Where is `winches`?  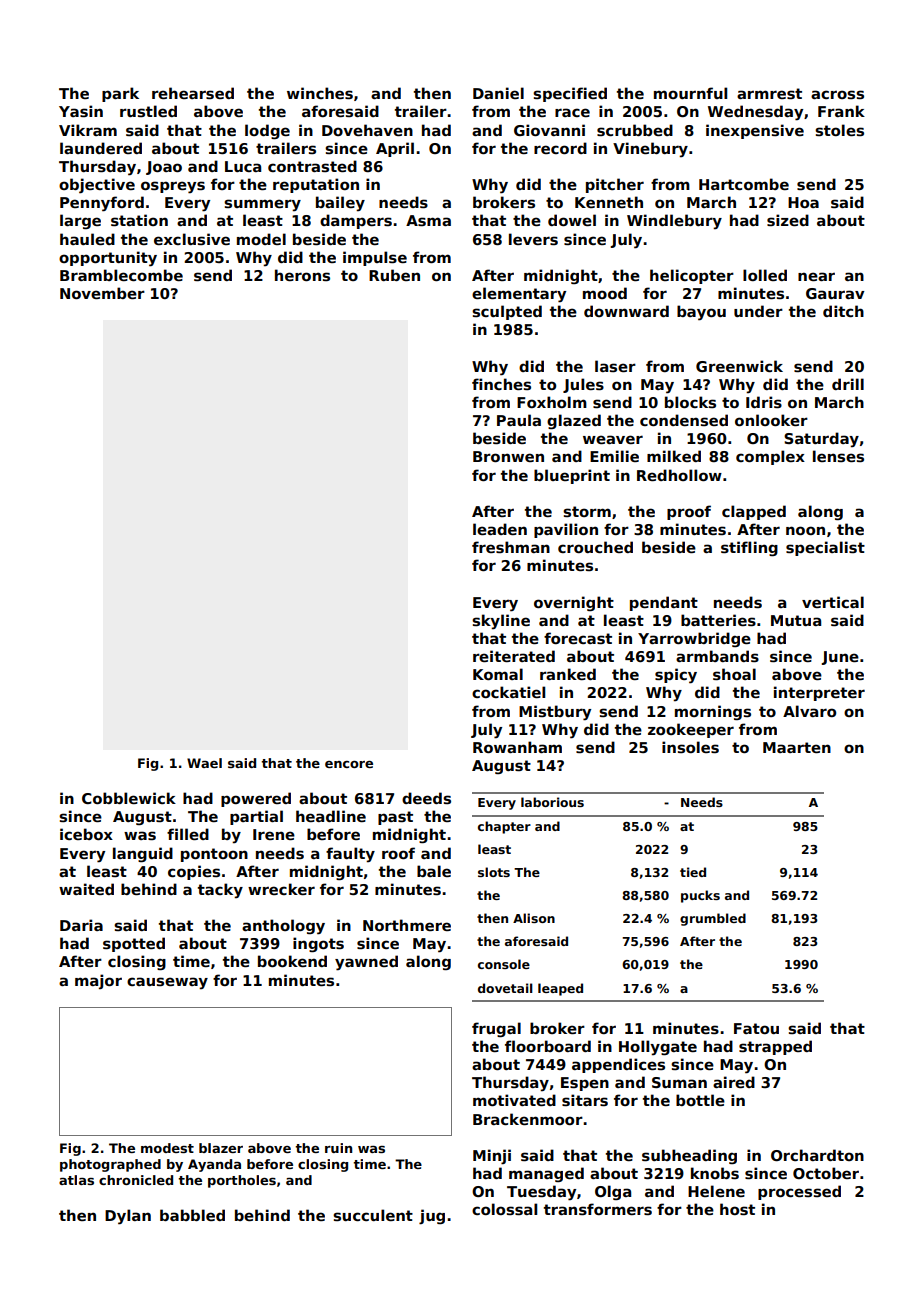
winches is located at coordinates (320, 93).
